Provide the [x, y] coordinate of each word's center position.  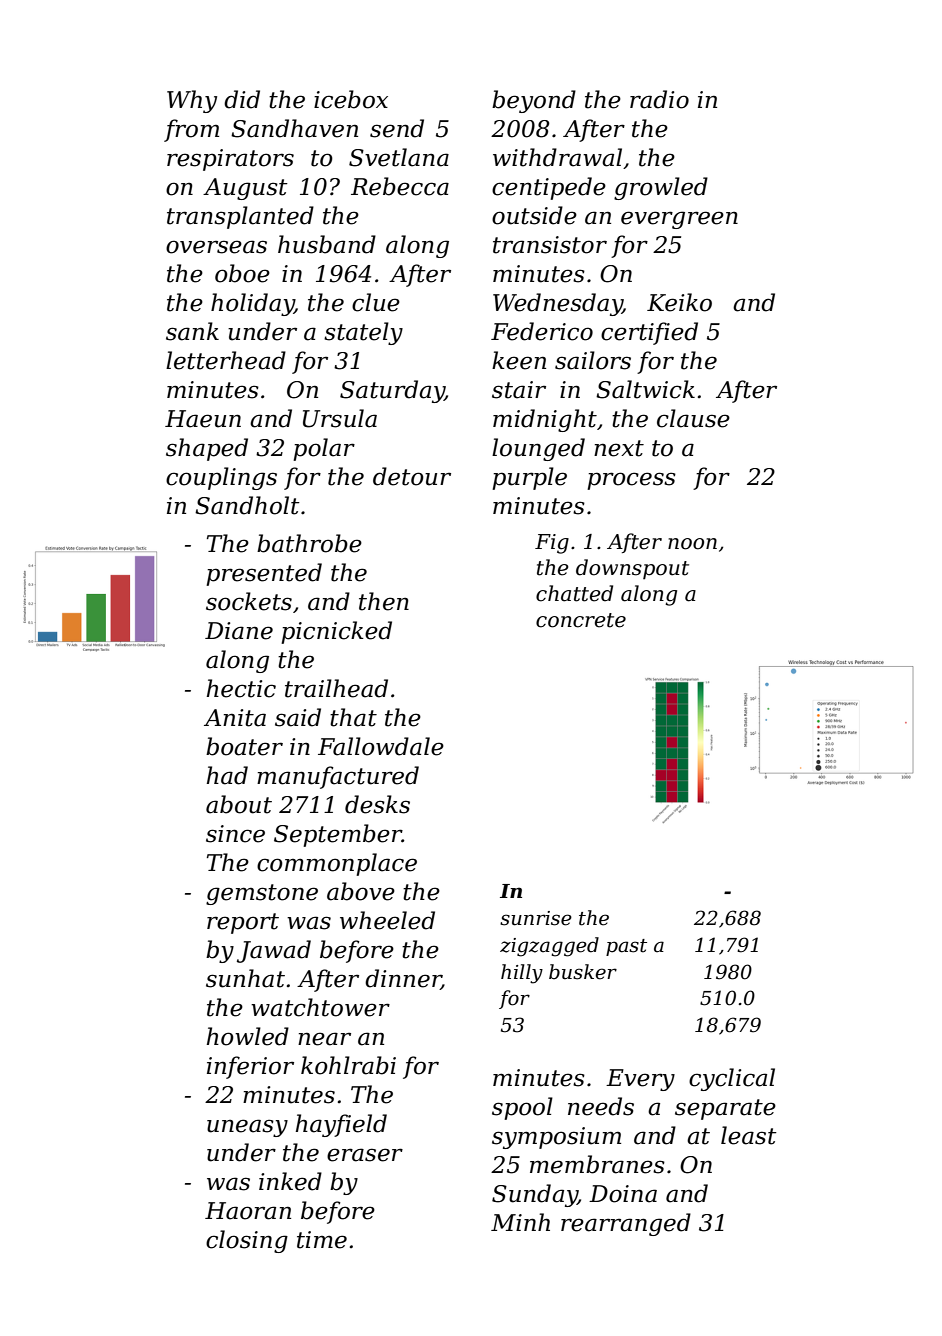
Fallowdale [381, 746]
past [626, 947]
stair [519, 390]
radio [659, 99]
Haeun [203, 419]
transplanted [240, 217]
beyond [534, 101]
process [631, 481]
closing [247, 1241]
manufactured [338, 777]
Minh [520, 1222]
